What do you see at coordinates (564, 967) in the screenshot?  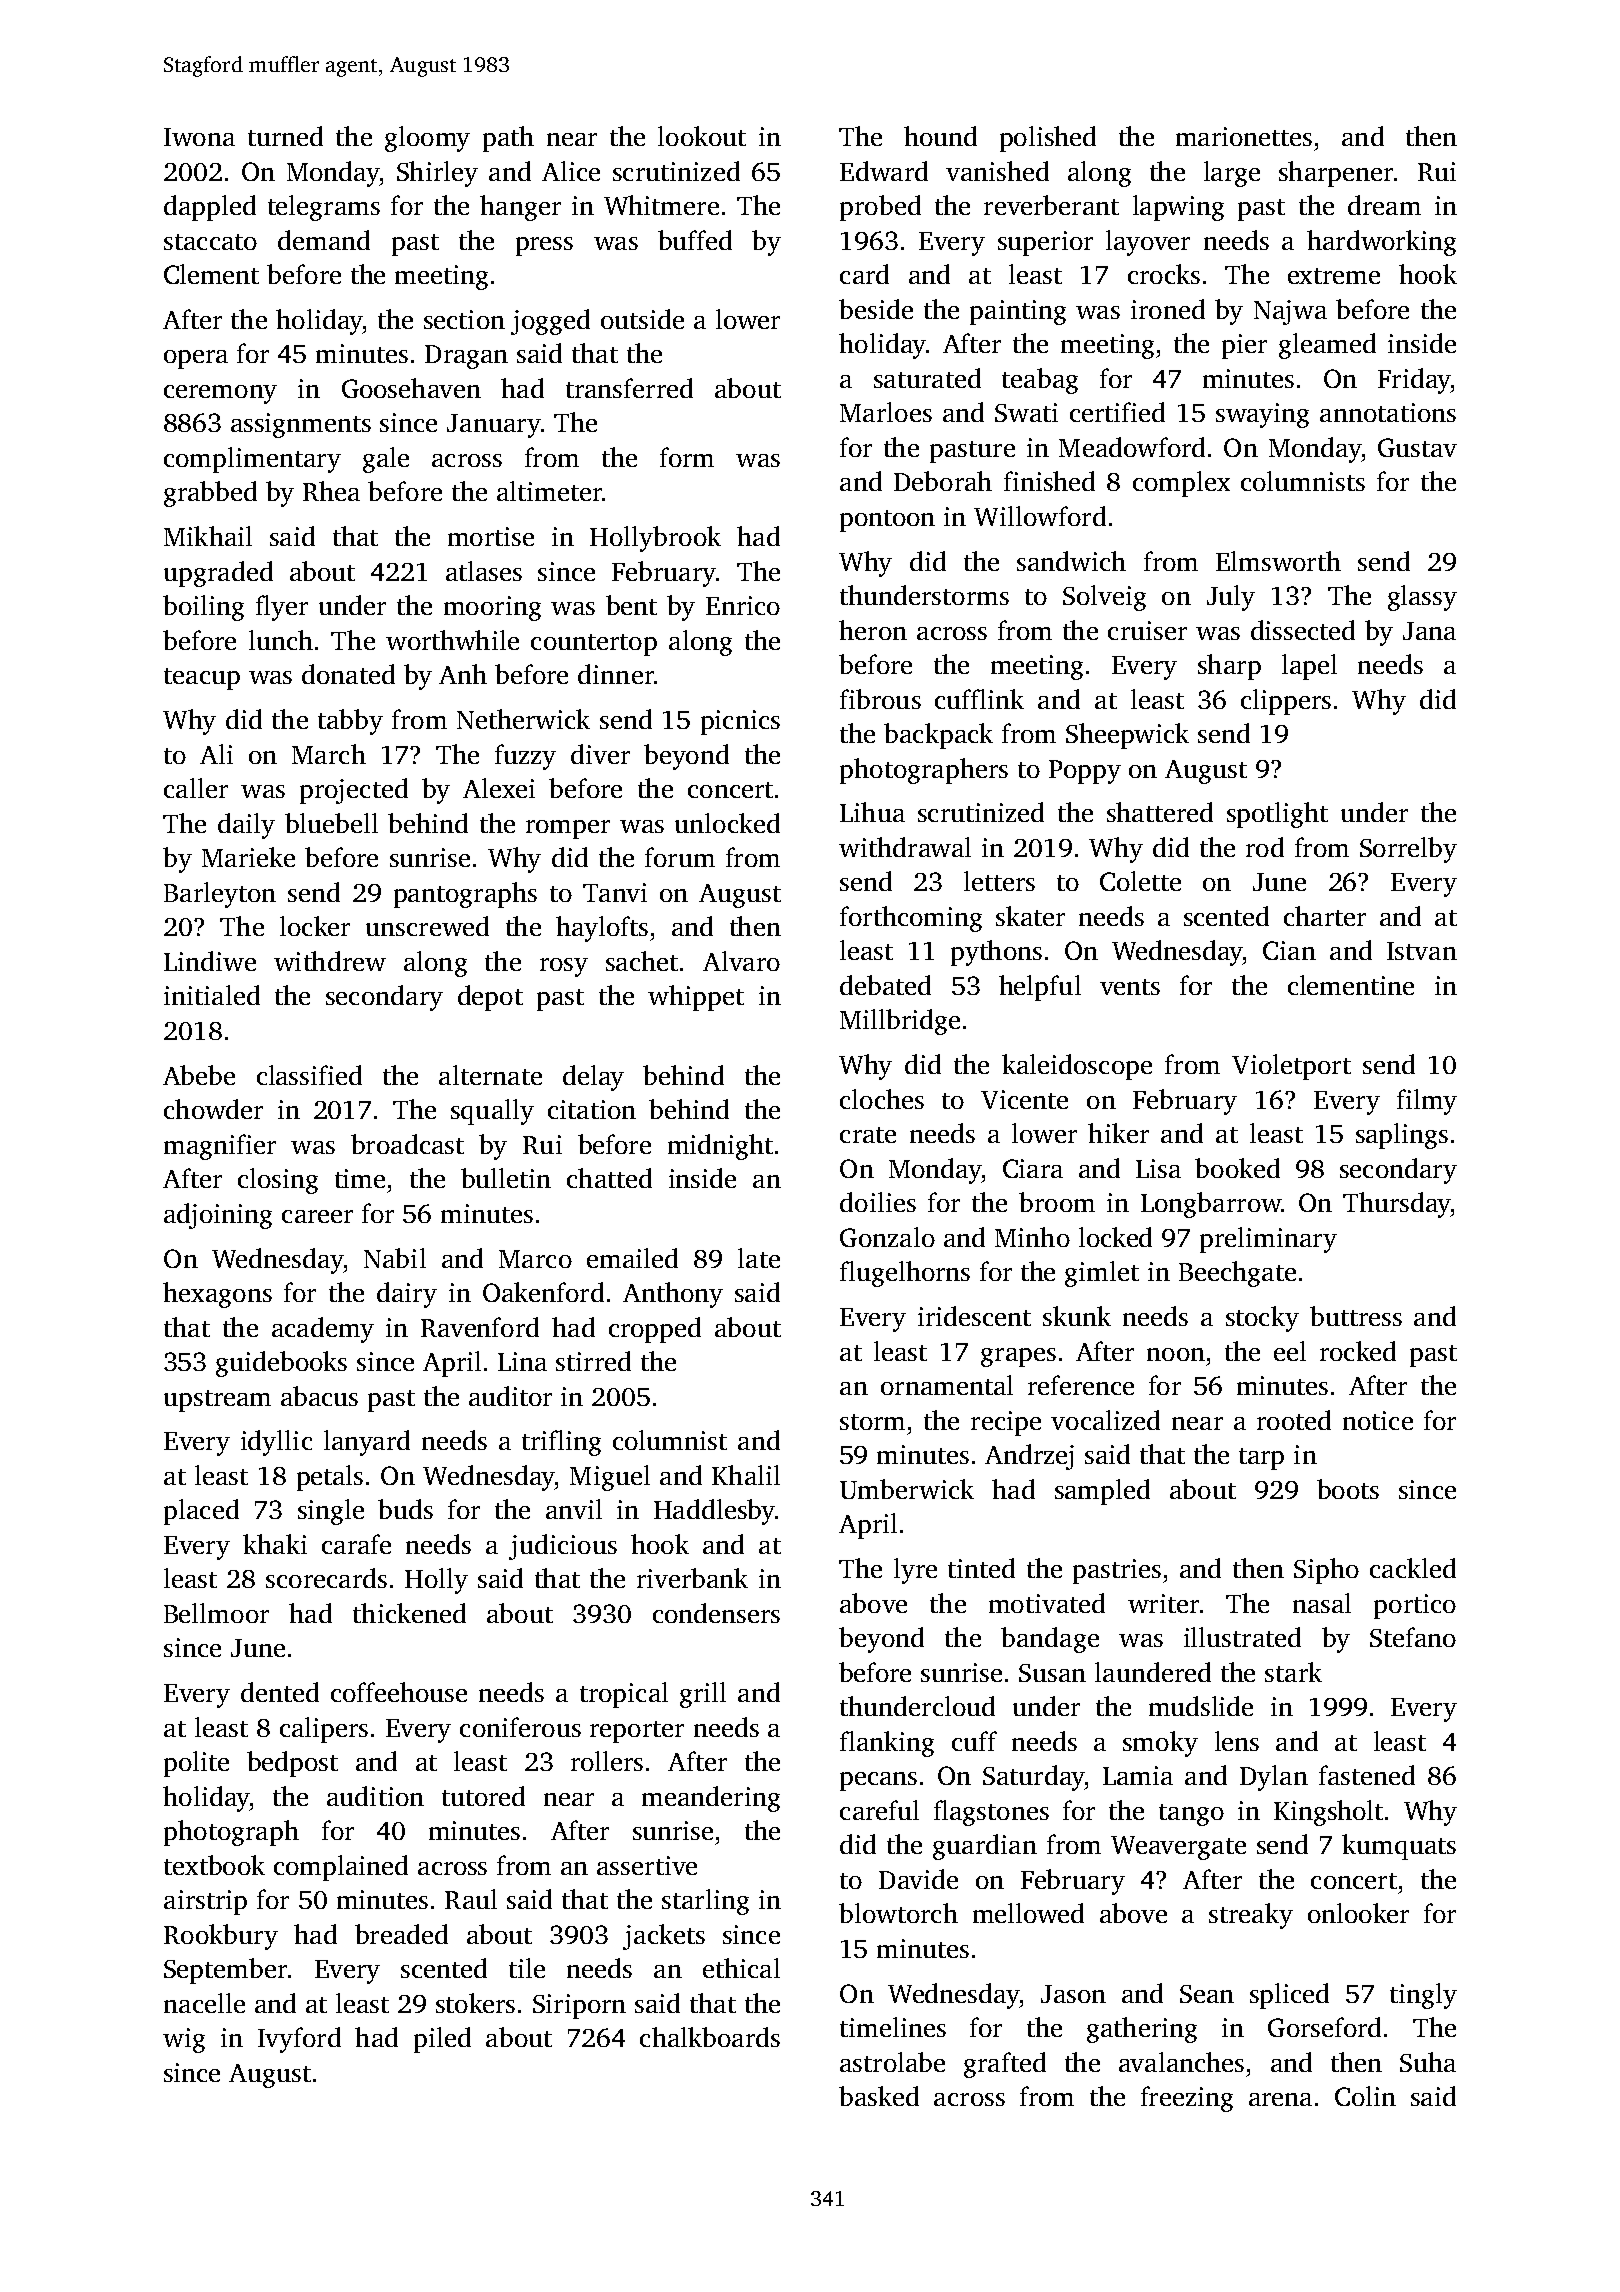 I see `rosy` at bounding box center [564, 967].
